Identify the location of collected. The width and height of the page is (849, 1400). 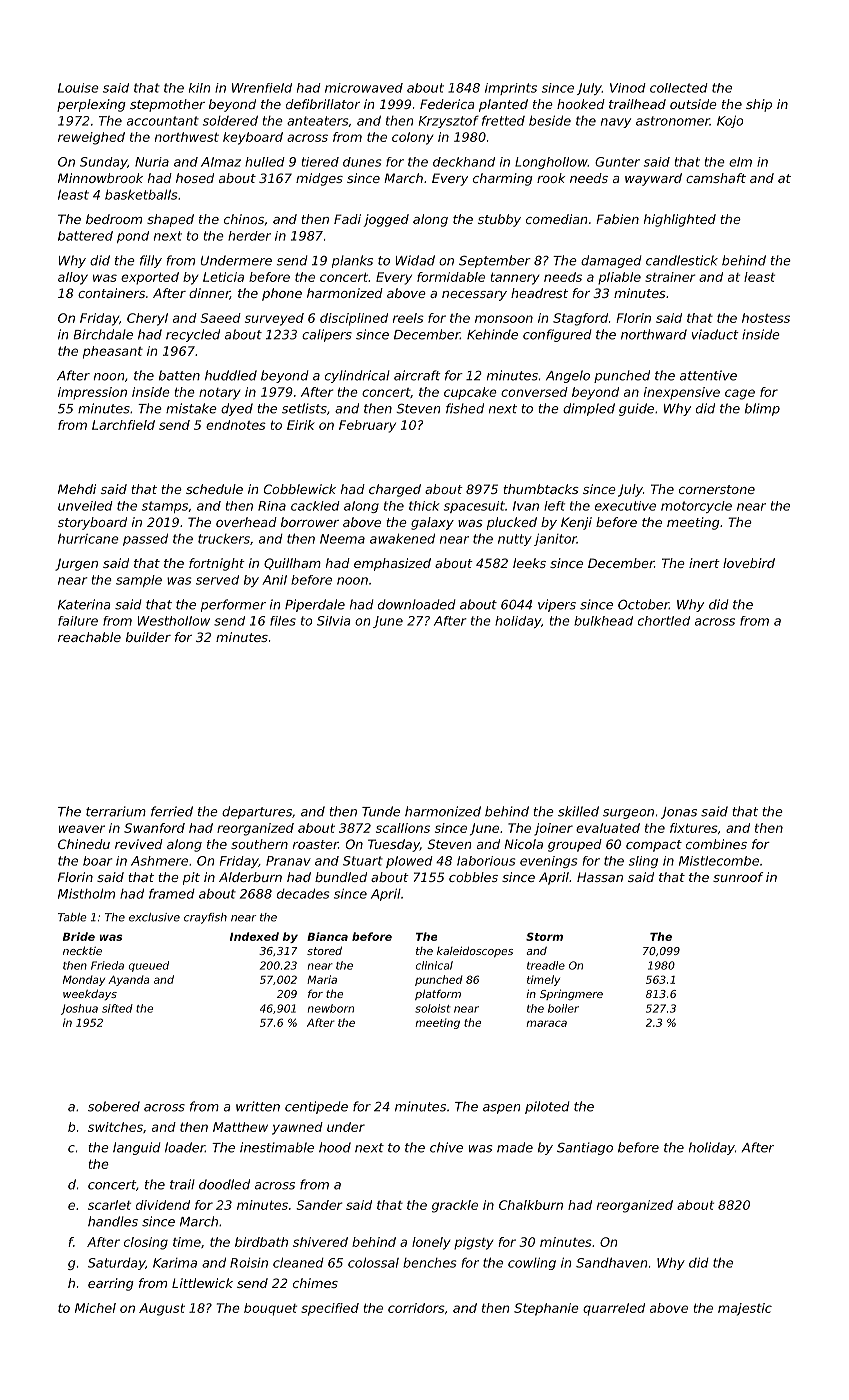
(679, 88).
